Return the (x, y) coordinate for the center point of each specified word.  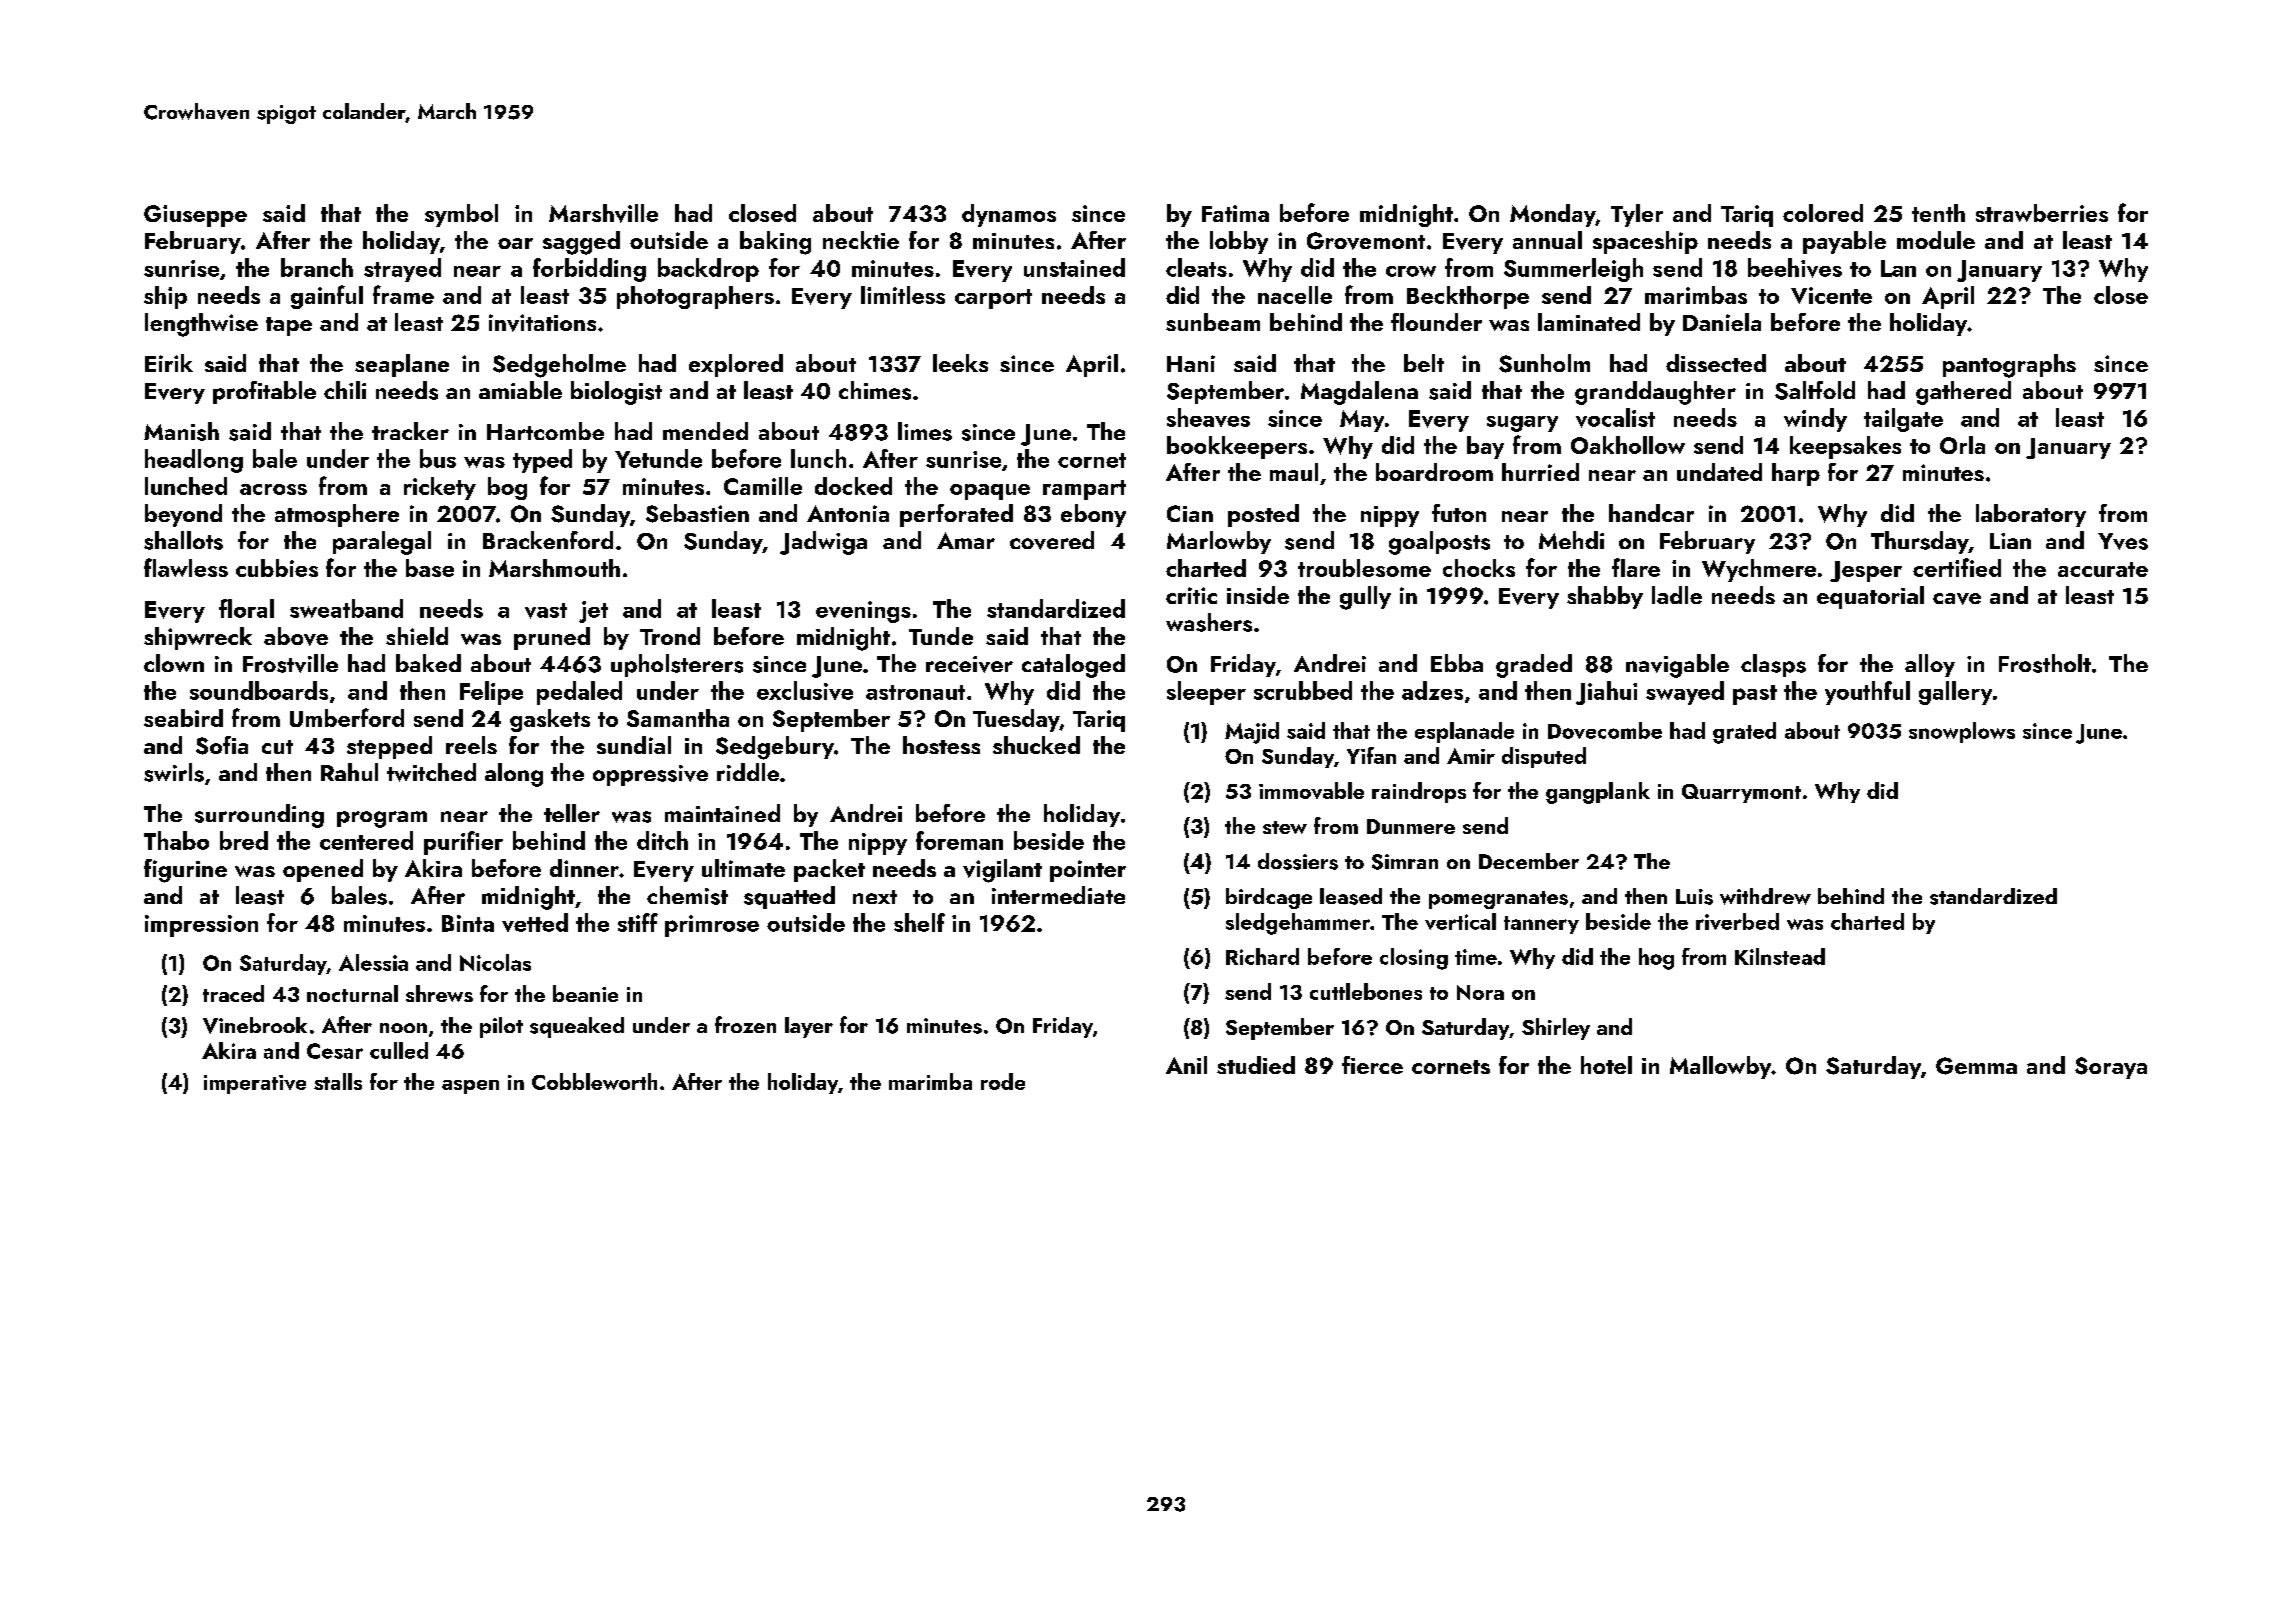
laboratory (2031, 515)
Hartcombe (545, 431)
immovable (1311, 790)
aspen (470, 1087)
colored (1823, 213)
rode (1003, 1081)
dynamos (1009, 215)
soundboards (259, 690)
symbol (461, 215)
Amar (966, 540)
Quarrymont (1741, 793)
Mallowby (1720, 1067)
